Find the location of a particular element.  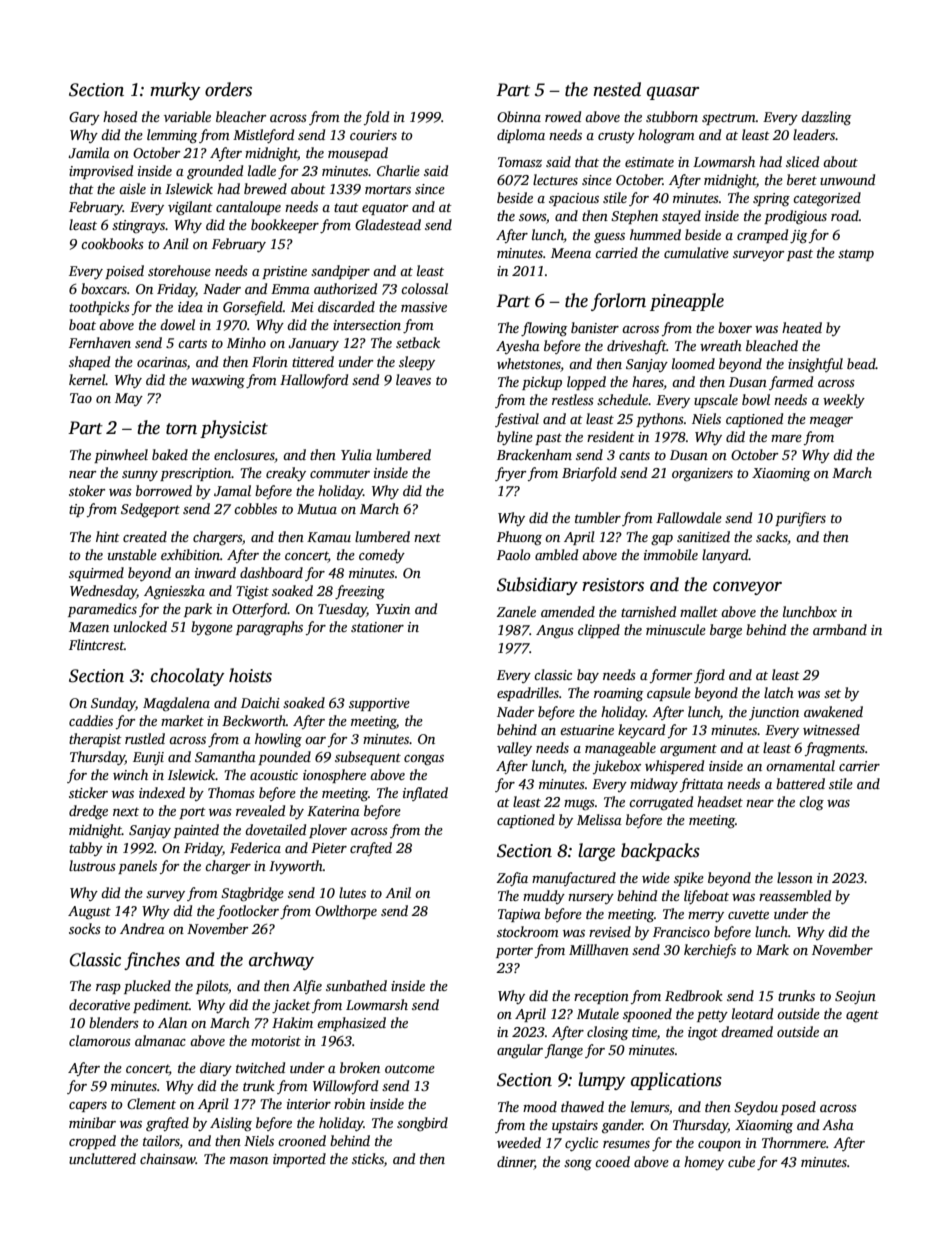

inflated is located at coordinates (425, 794).
